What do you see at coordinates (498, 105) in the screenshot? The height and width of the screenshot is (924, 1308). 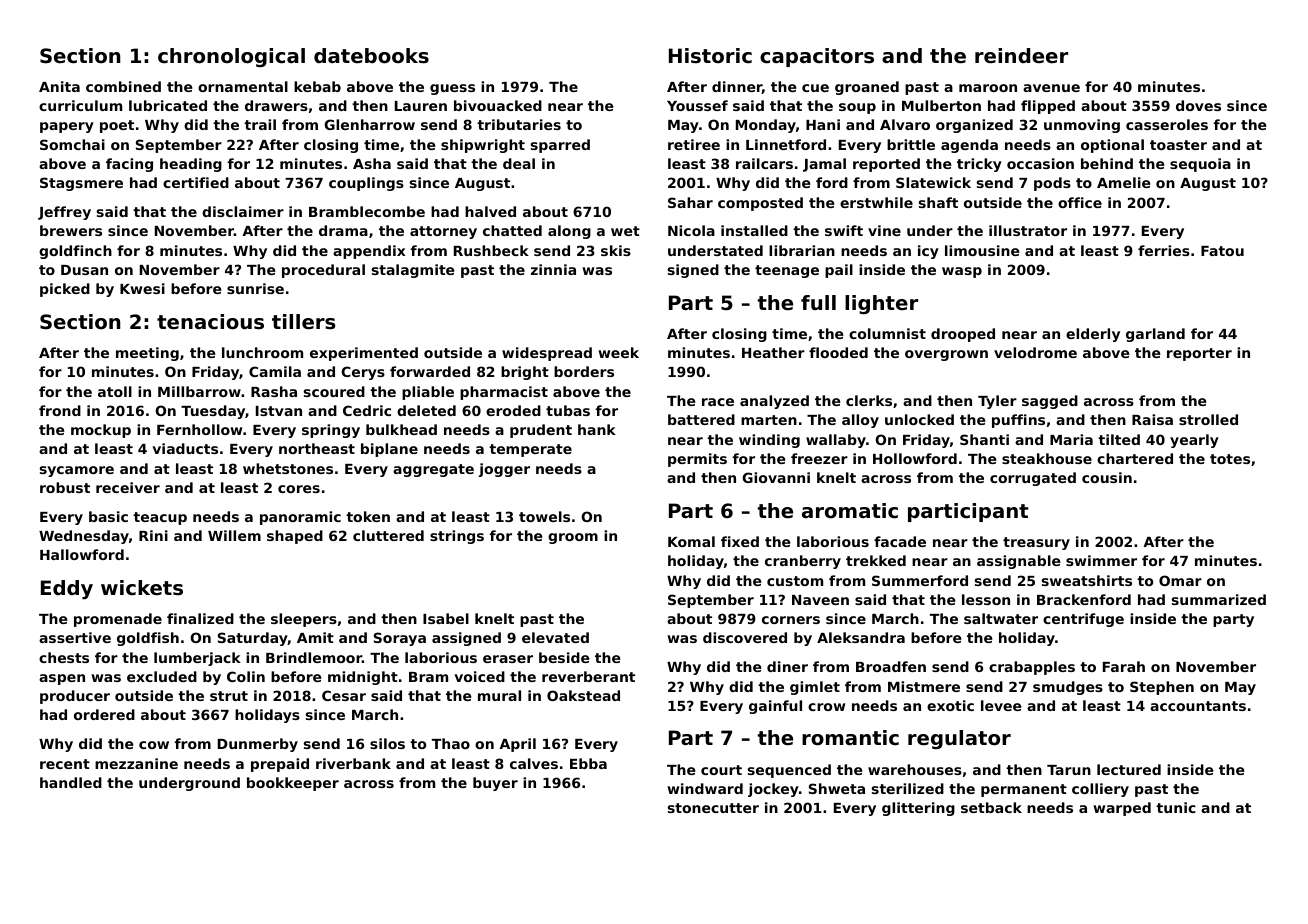 I see `bivouacked` at bounding box center [498, 105].
